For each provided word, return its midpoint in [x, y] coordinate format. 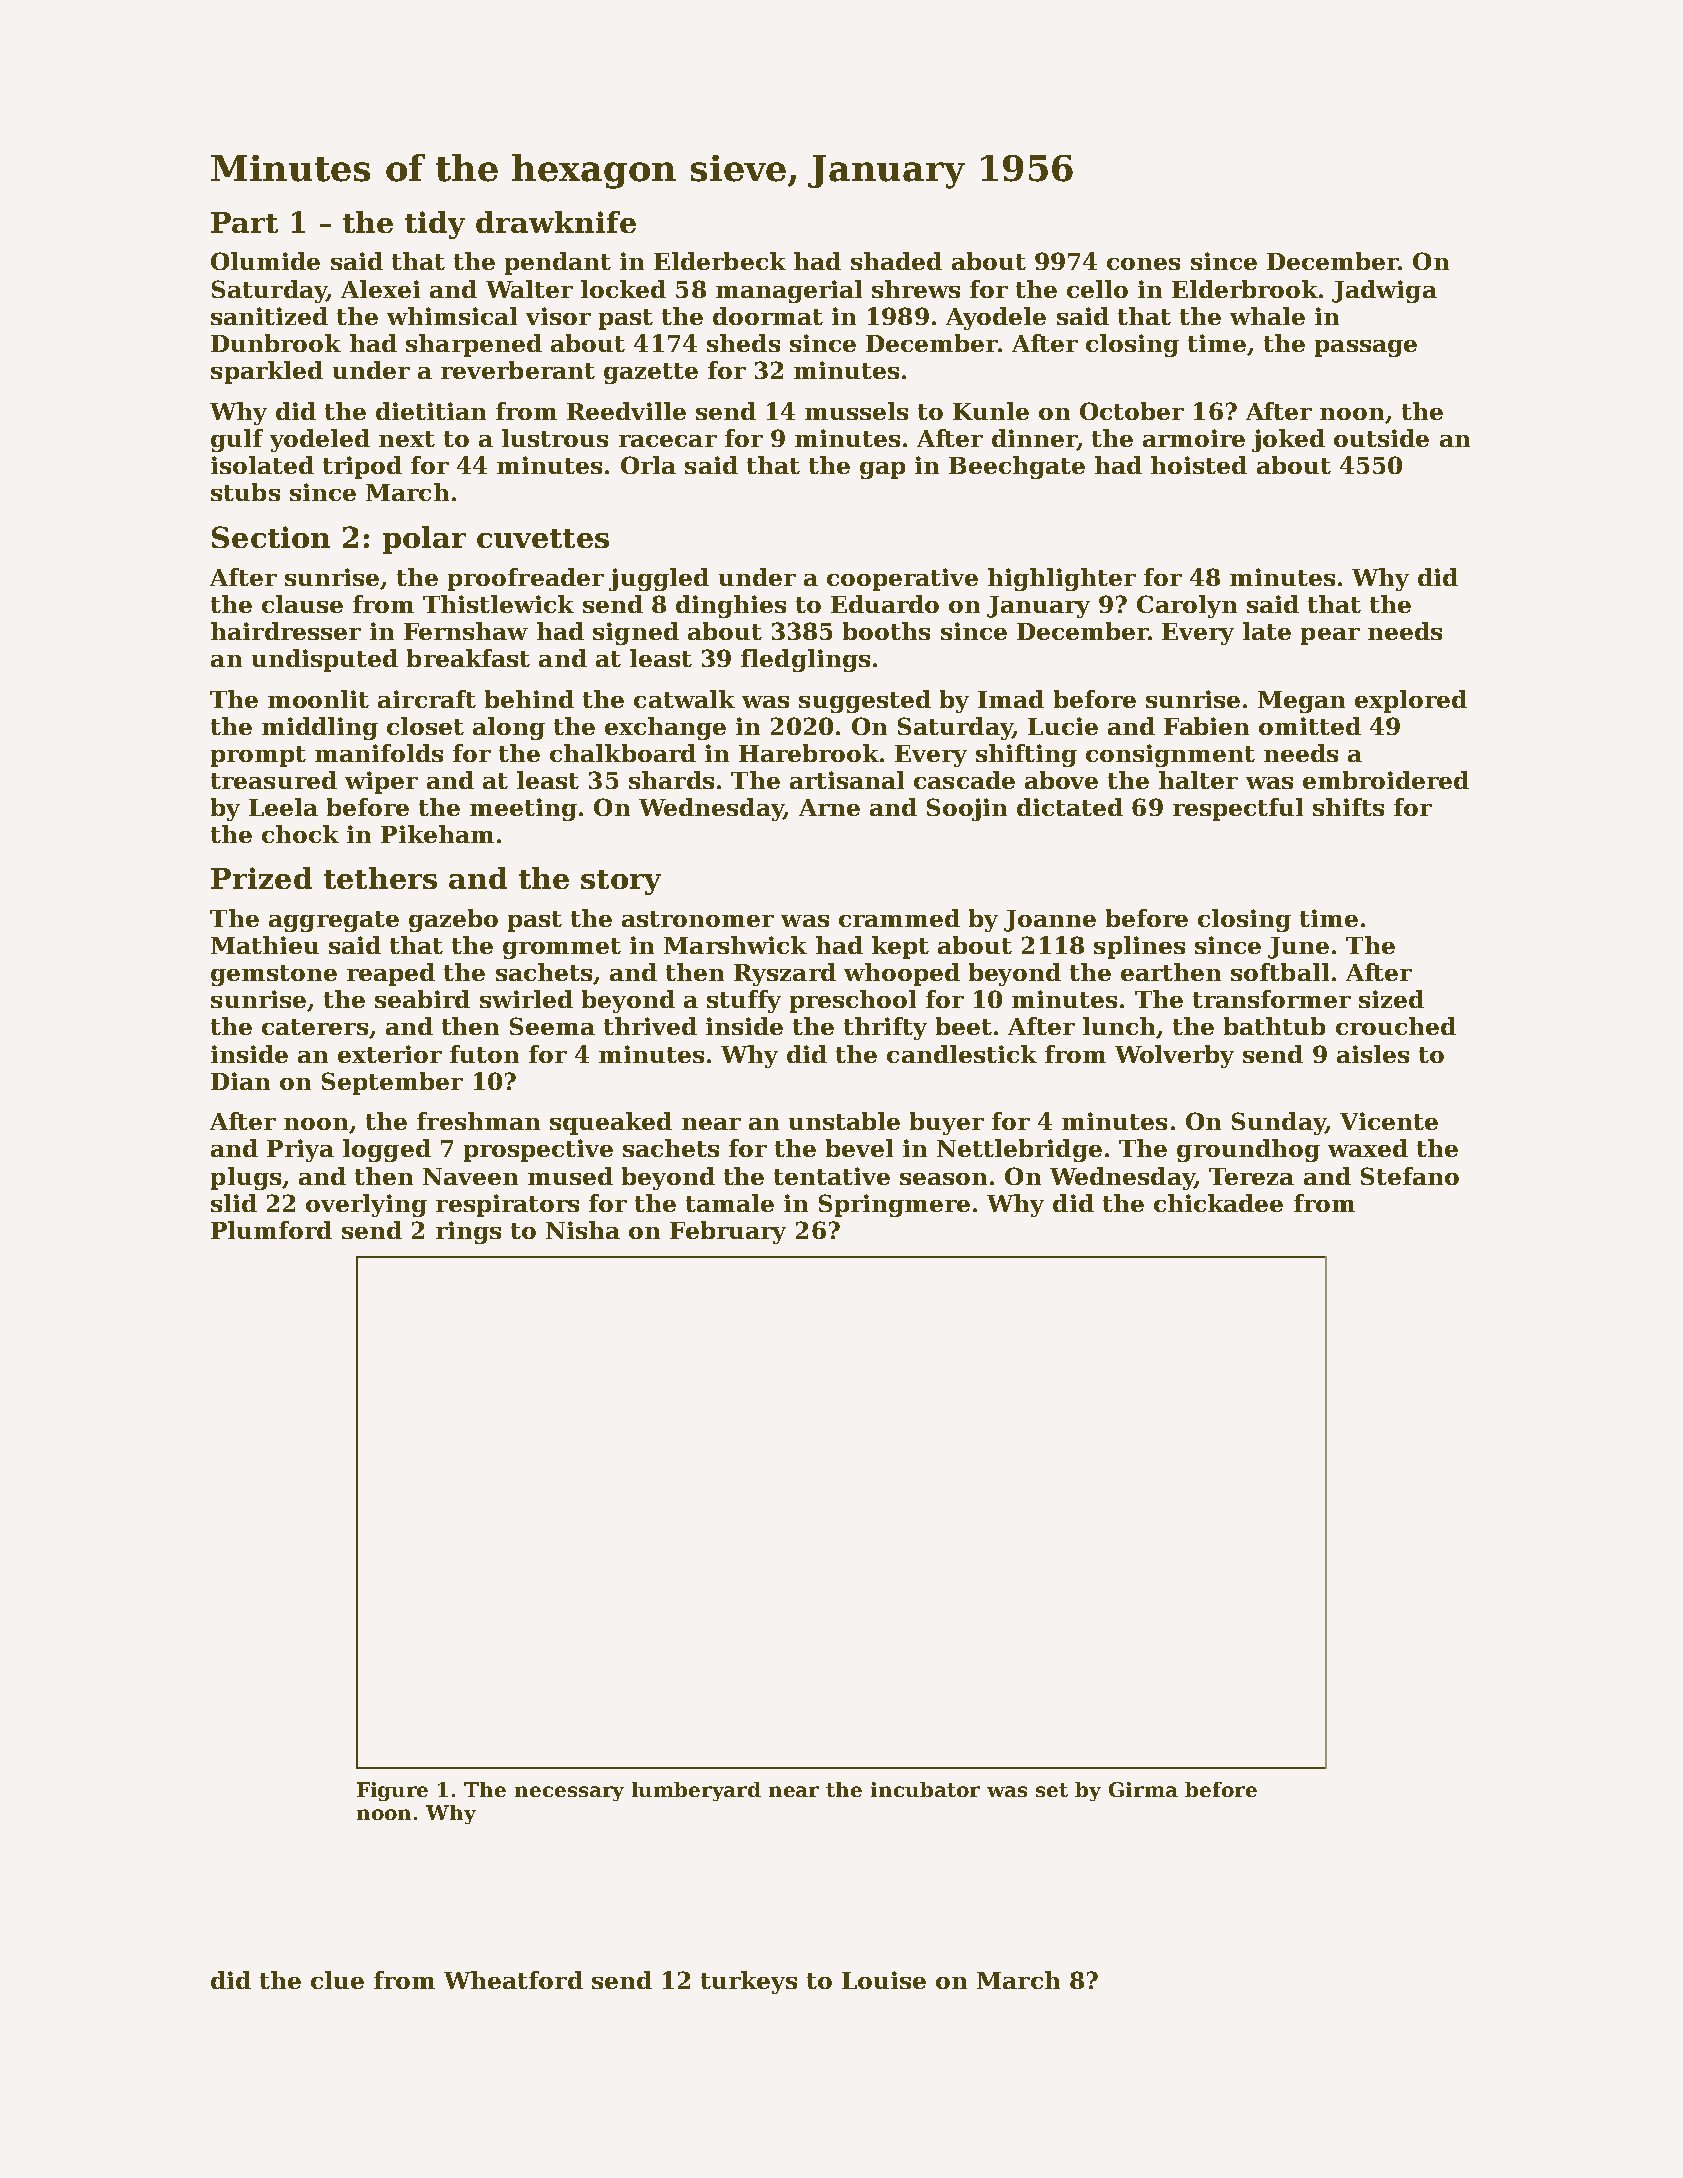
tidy [435, 225]
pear [1330, 636]
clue [337, 1980]
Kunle [991, 411]
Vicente [1389, 1121]
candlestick [962, 1054]
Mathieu [265, 945]
